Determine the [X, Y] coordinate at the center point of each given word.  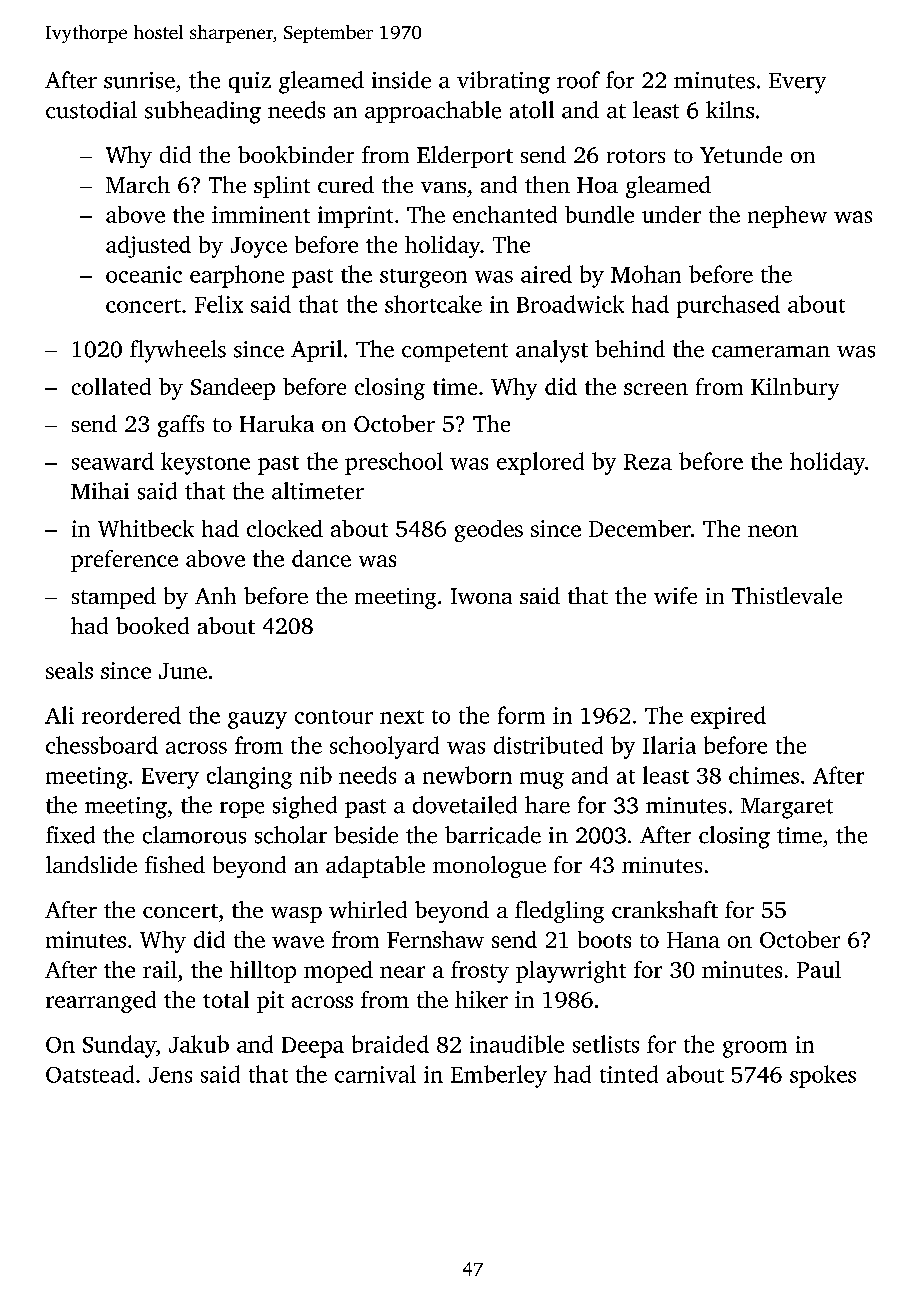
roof [578, 80]
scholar [291, 835]
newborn [467, 775]
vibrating [503, 82]
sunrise [139, 80]
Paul [819, 969]
